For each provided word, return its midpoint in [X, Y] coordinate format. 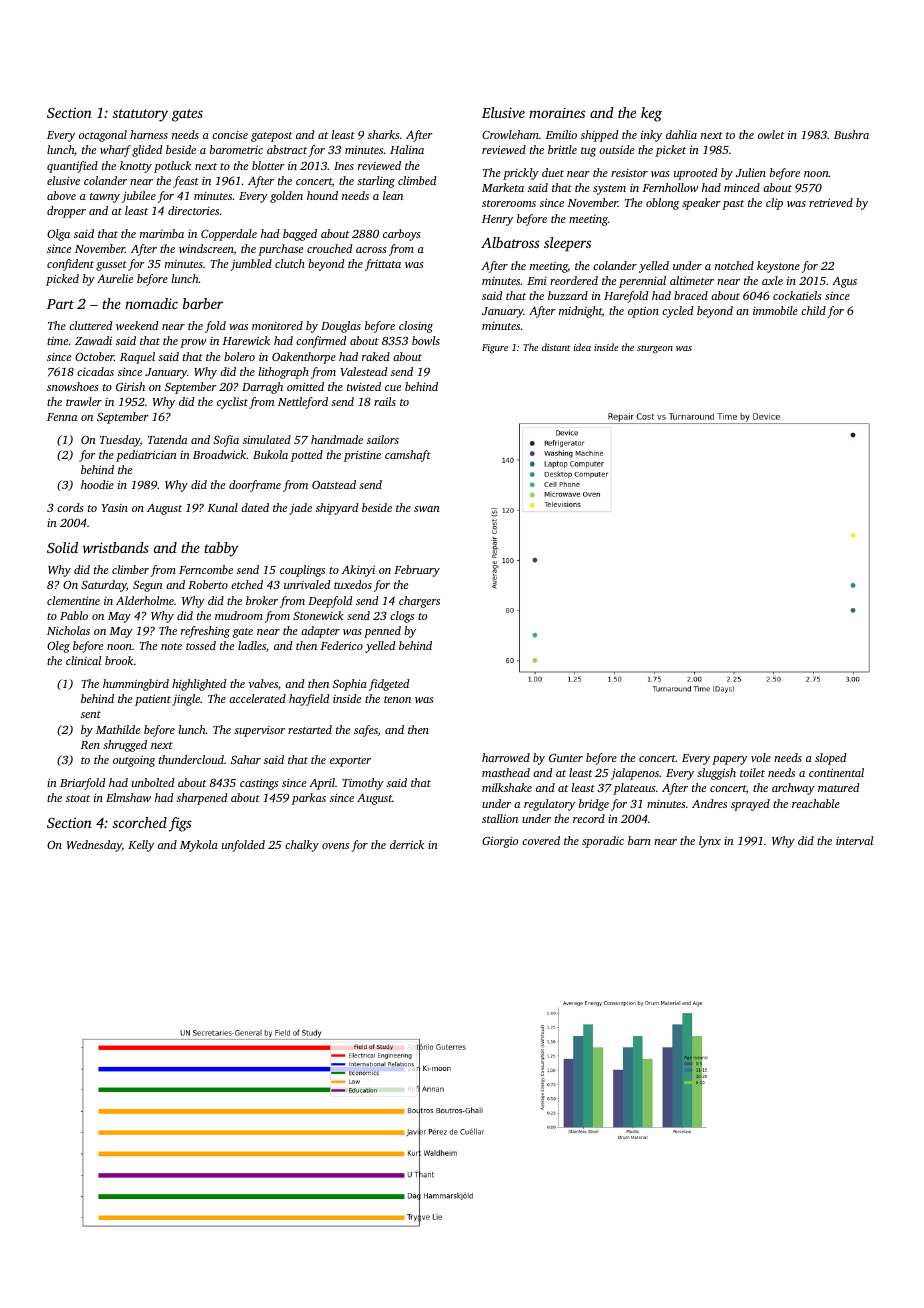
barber [203, 303]
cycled [677, 312]
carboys [402, 235]
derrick [407, 844]
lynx [710, 842]
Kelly [141, 846]
